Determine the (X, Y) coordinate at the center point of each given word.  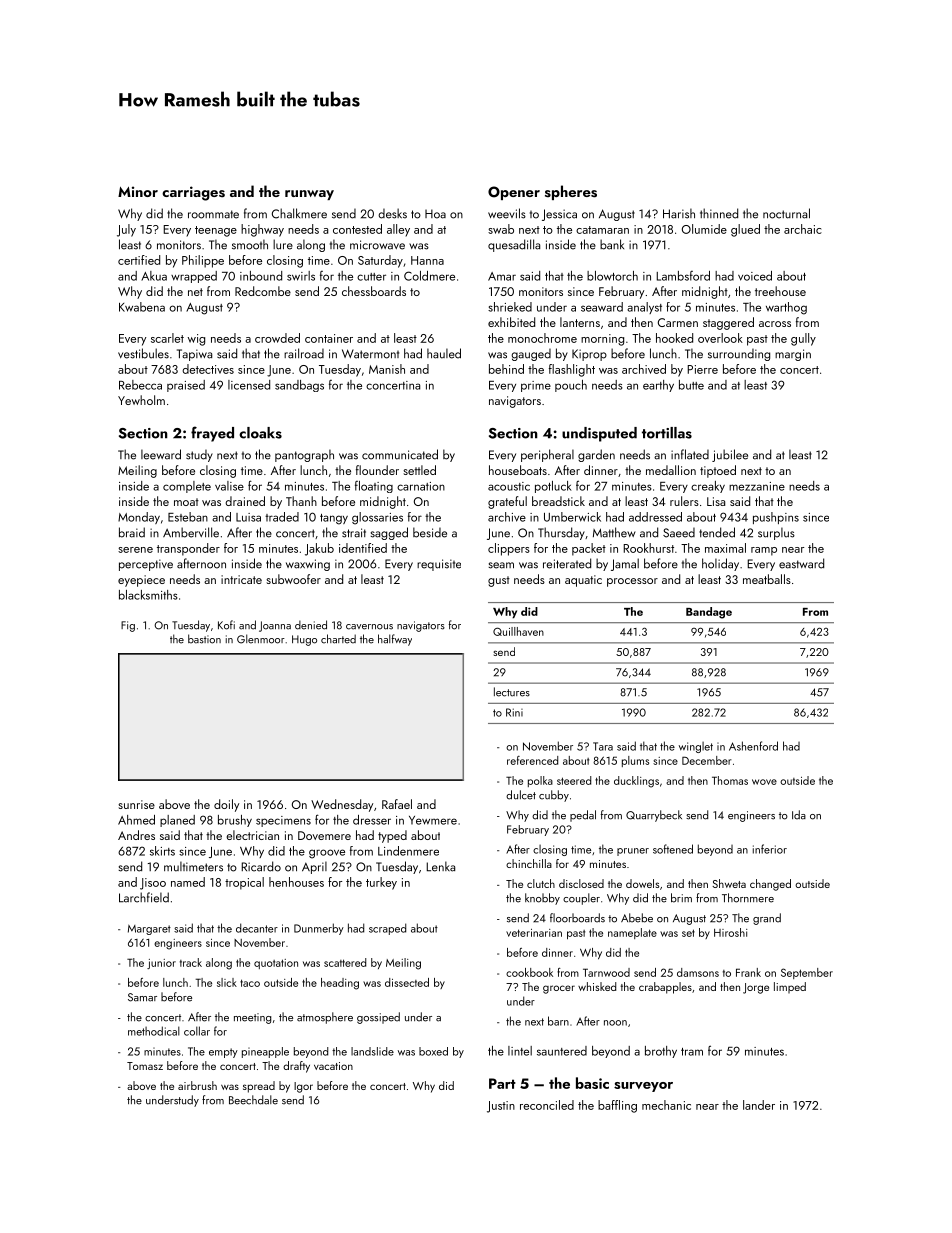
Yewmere (433, 820)
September (807, 973)
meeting (252, 1018)
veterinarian (534, 933)
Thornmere (748, 898)
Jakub (319, 549)
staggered (728, 323)
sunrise (136, 804)
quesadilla (514, 245)
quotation (276, 964)
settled (419, 470)
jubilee (730, 455)
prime (536, 386)
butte (691, 385)
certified (139, 260)
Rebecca (140, 385)
